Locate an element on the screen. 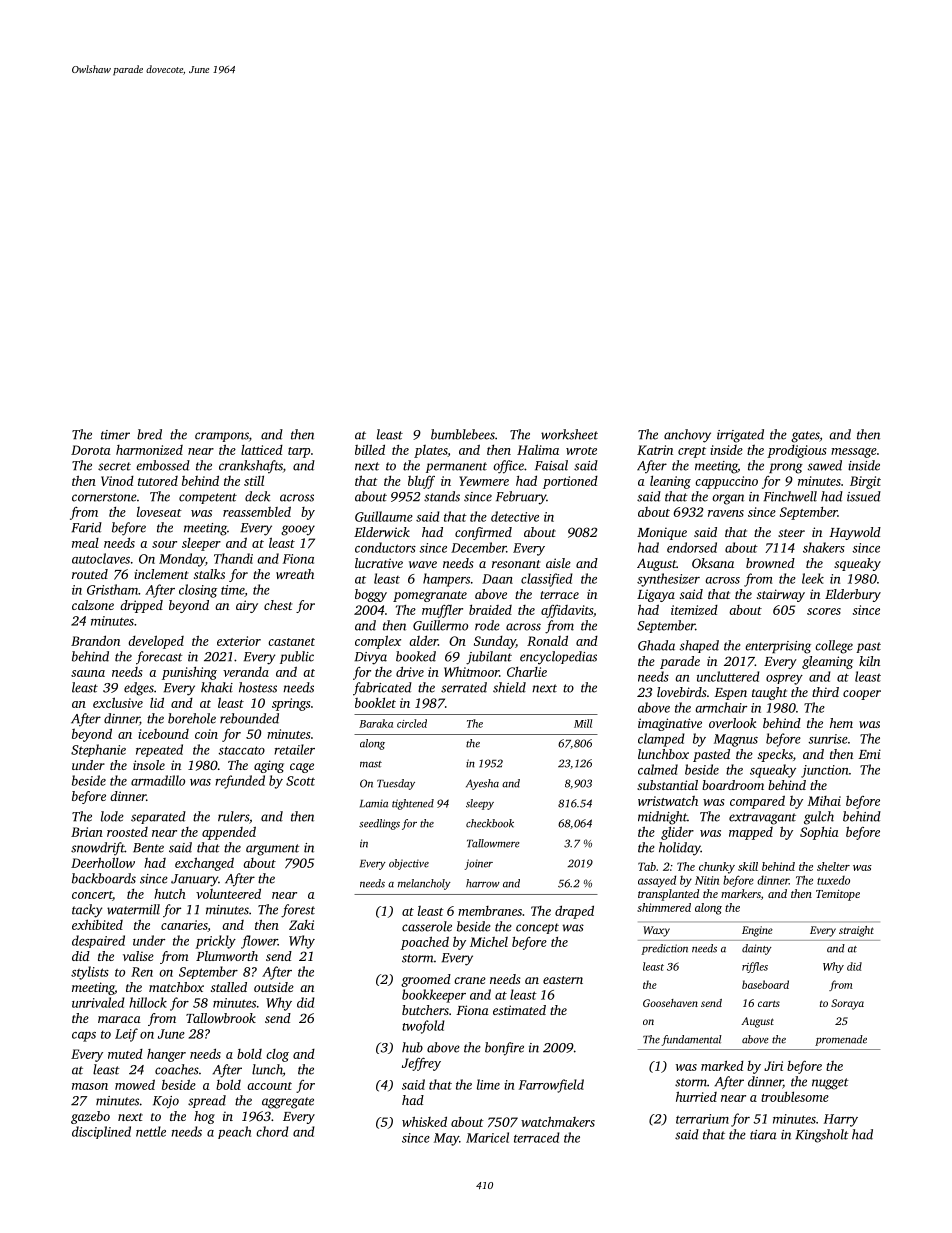  specks is located at coordinates (775, 755).
